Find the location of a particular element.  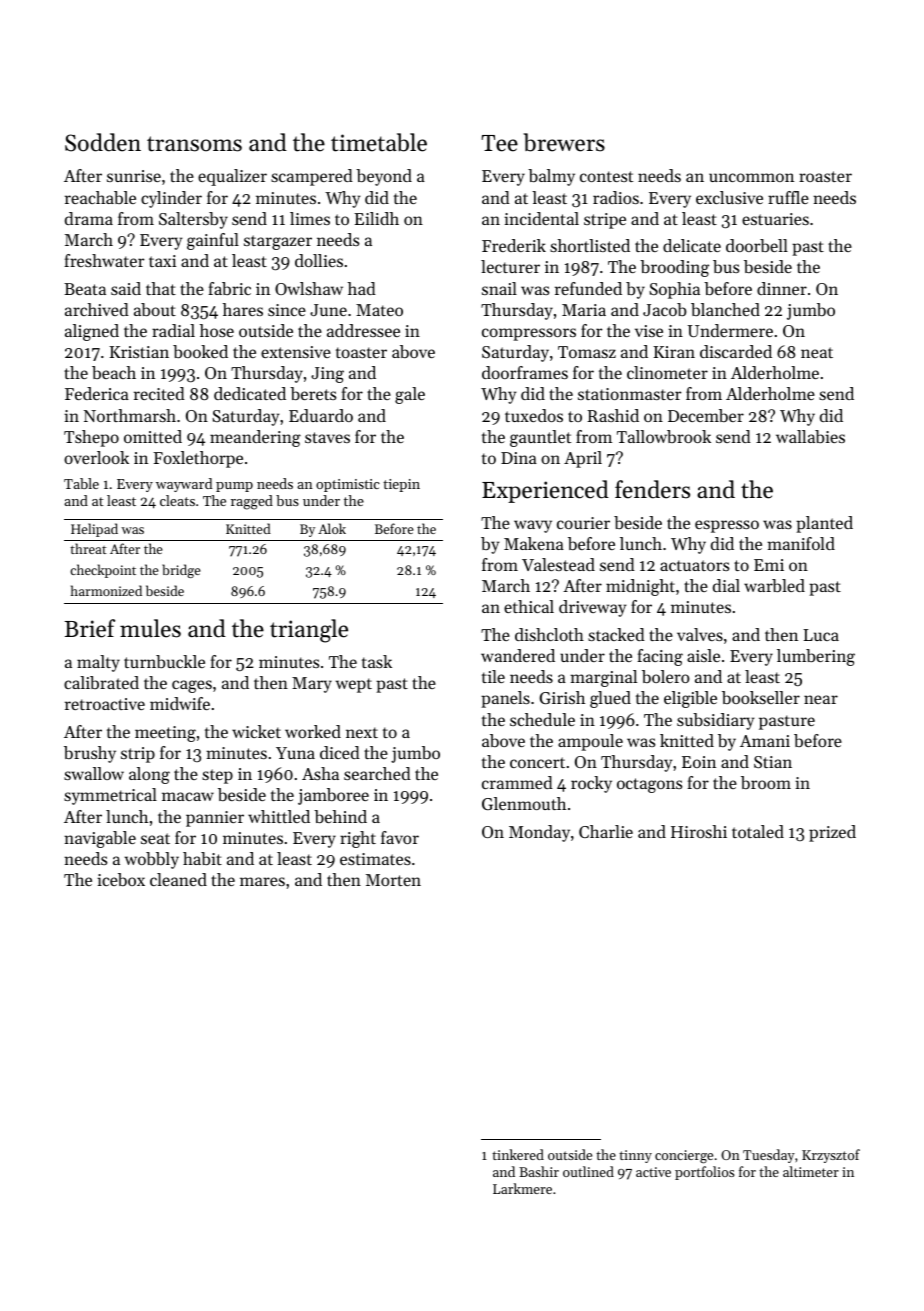

portfolios is located at coordinates (704, 1173).
